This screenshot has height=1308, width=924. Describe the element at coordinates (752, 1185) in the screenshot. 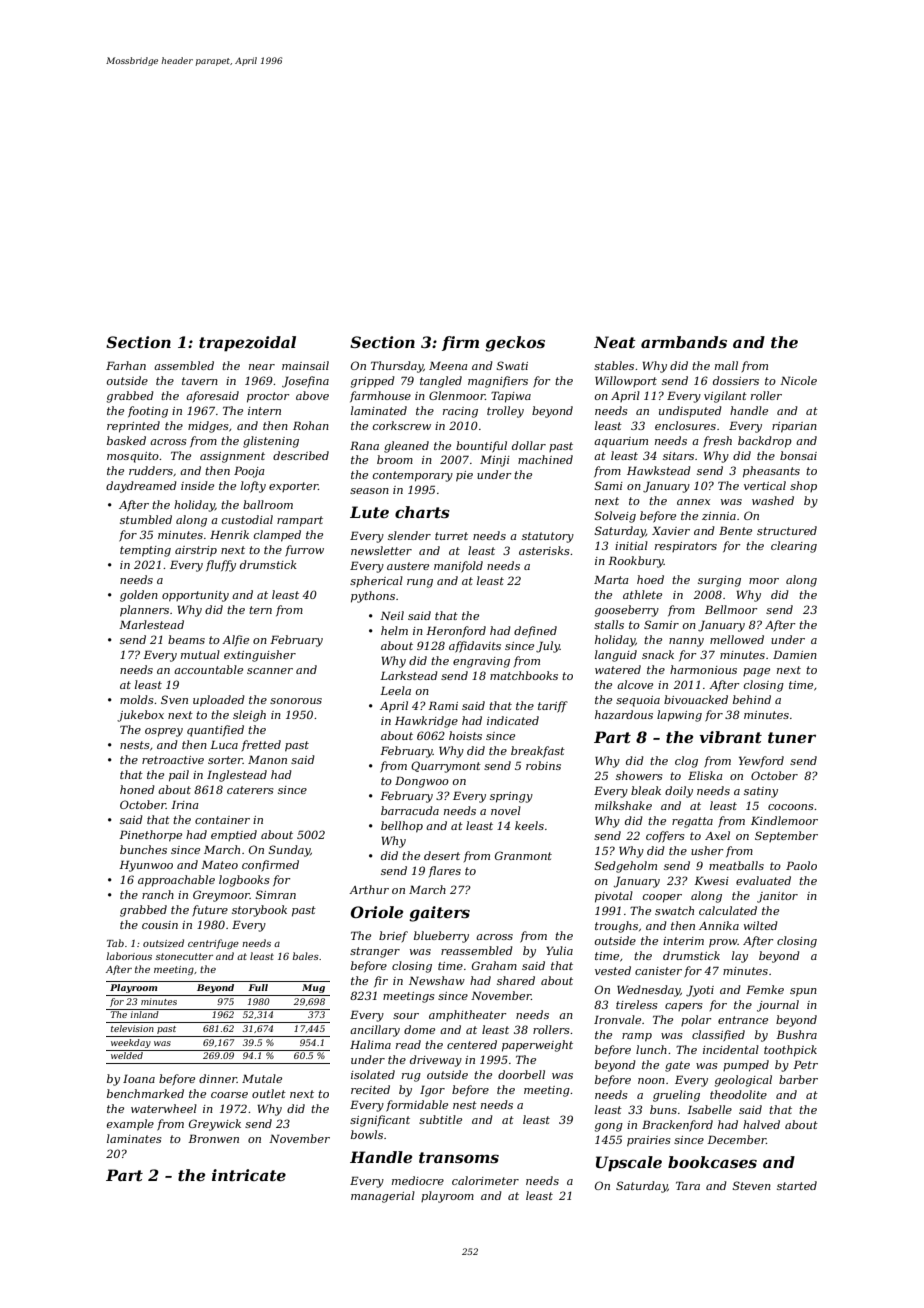

I see `Steven` at that location.
